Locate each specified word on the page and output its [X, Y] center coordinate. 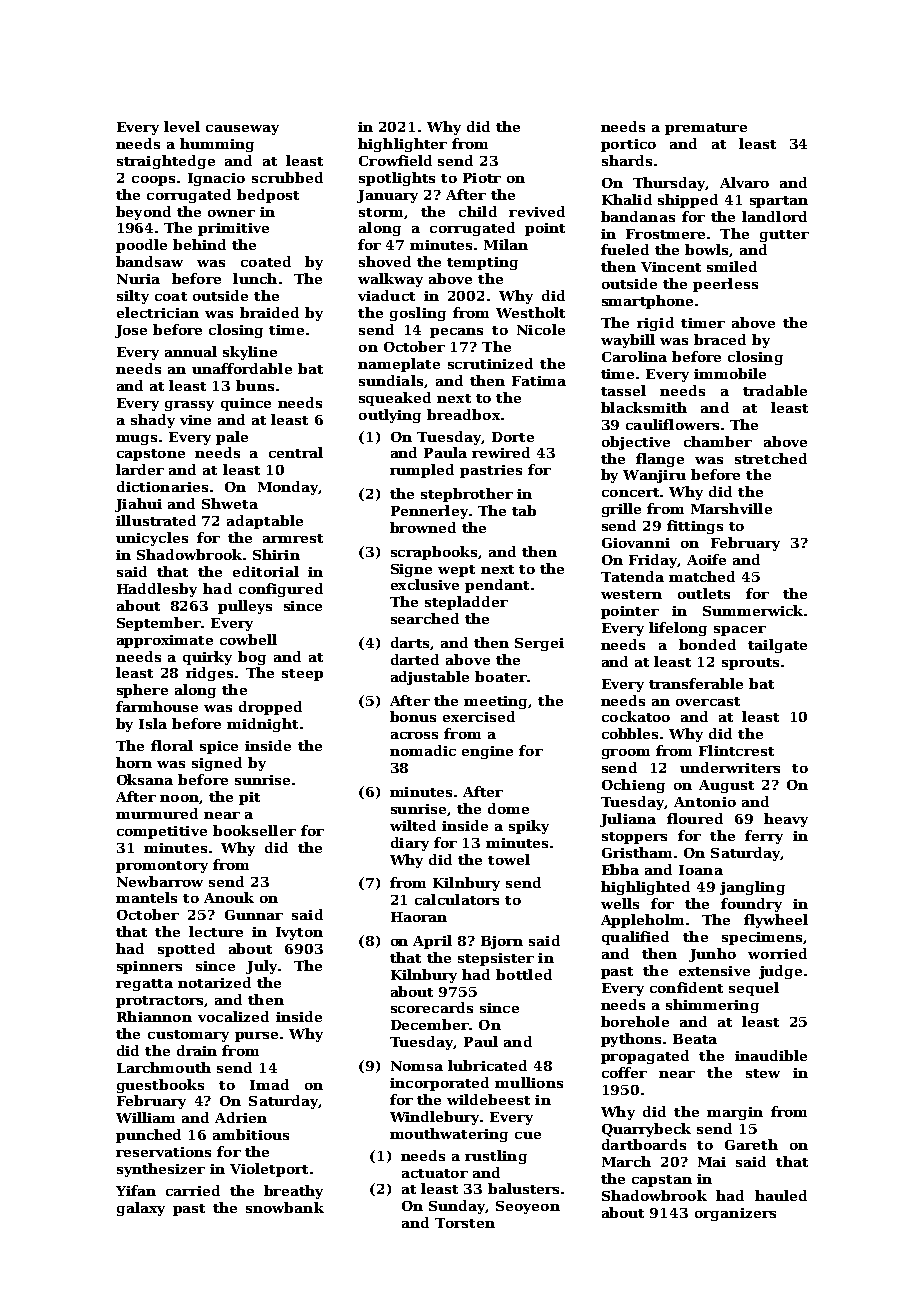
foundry [751, 905]
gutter [784, 236]
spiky [529, 827]
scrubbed [287, 177]
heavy [786, 820]
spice [219, 747]
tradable [775, 390]
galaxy [141, 1209]
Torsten [465, 1223]
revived [537, 211]
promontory [162, 867]
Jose [131, 331]
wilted [413, 825]
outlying [390, 416]
